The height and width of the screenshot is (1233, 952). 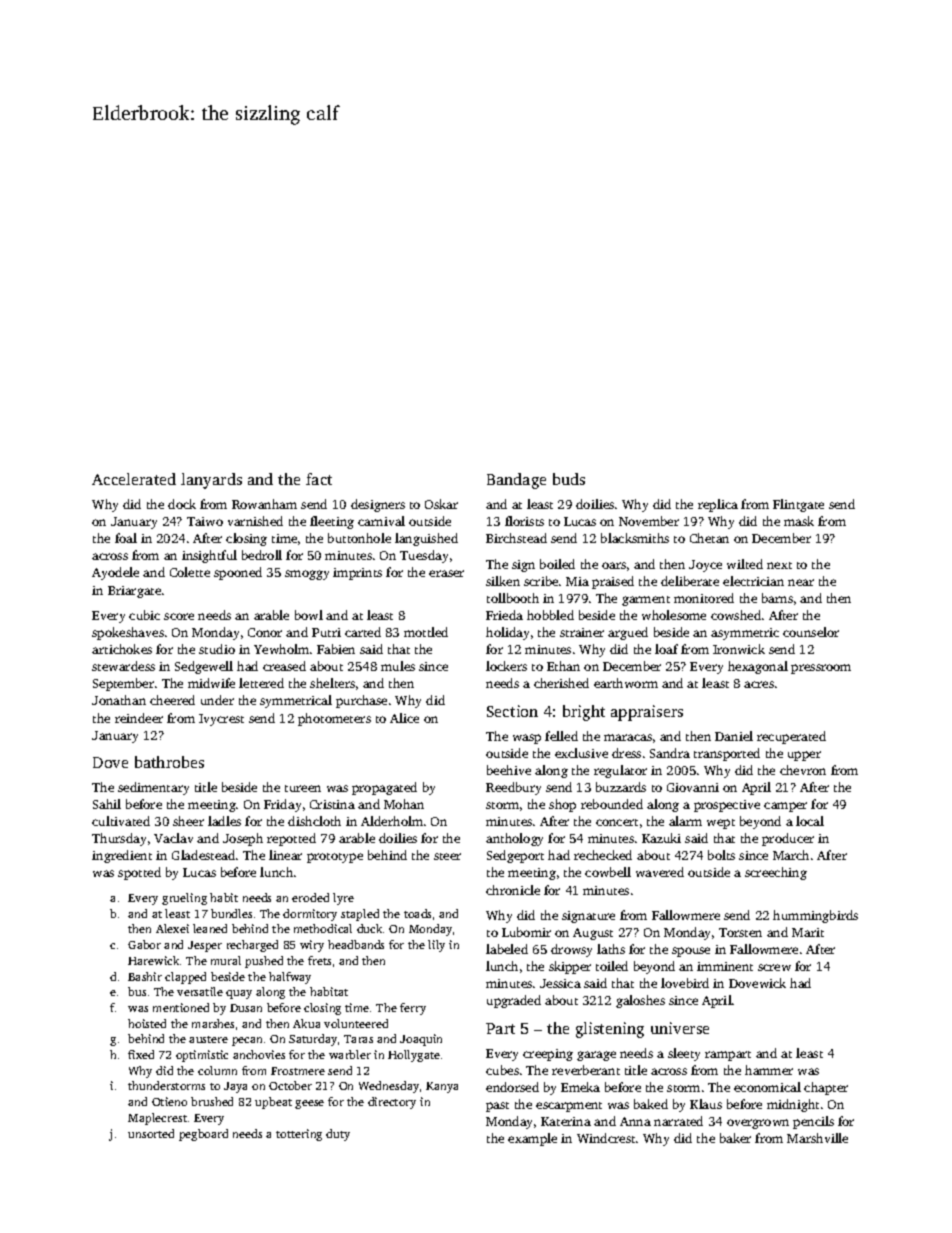 What do you see at coordinates (205, 521) in the screenshot?
I see `Taiwo` at bounding box center [205, 521].
